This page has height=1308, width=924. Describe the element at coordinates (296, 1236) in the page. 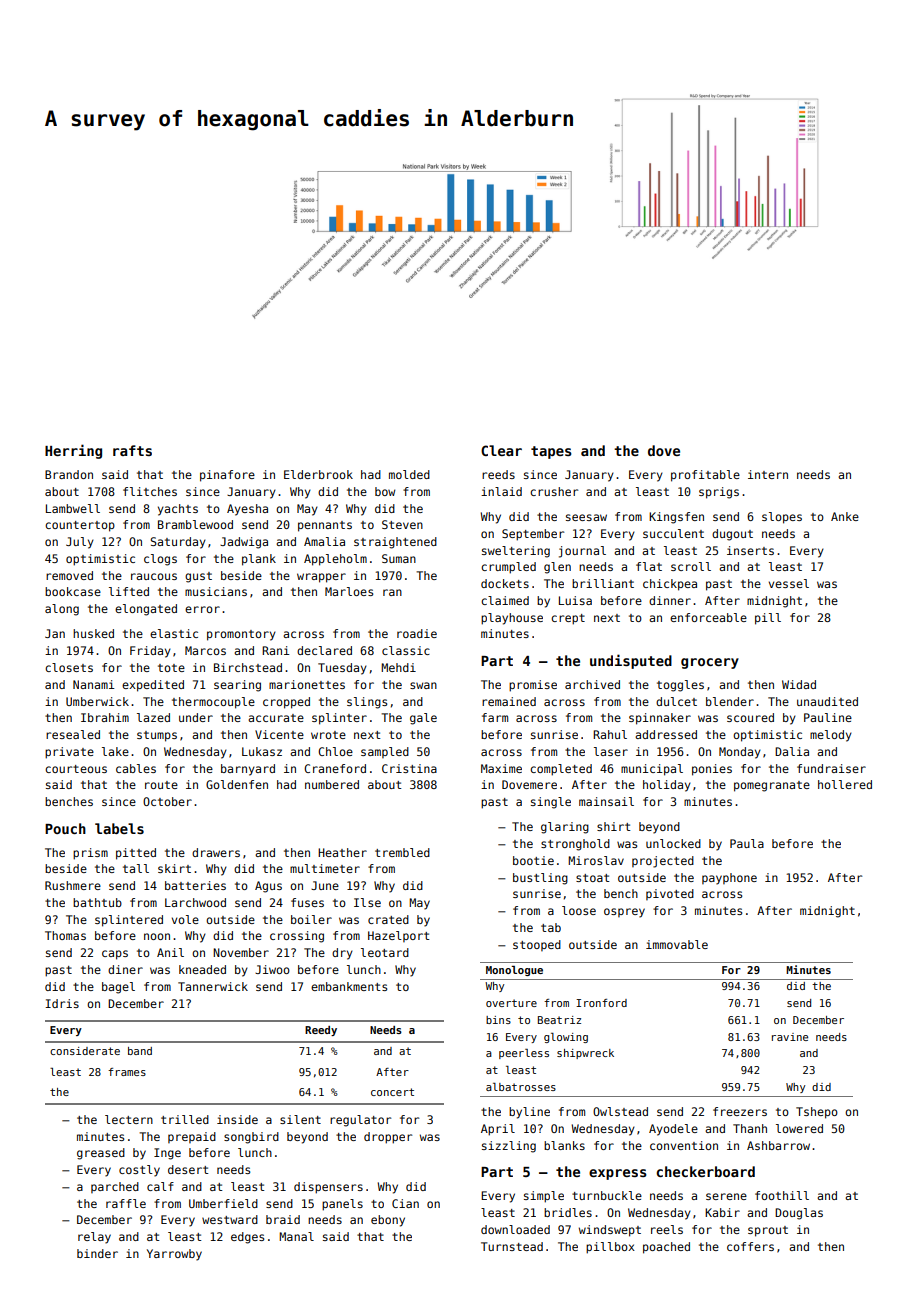

I see `Manal` at that location.
